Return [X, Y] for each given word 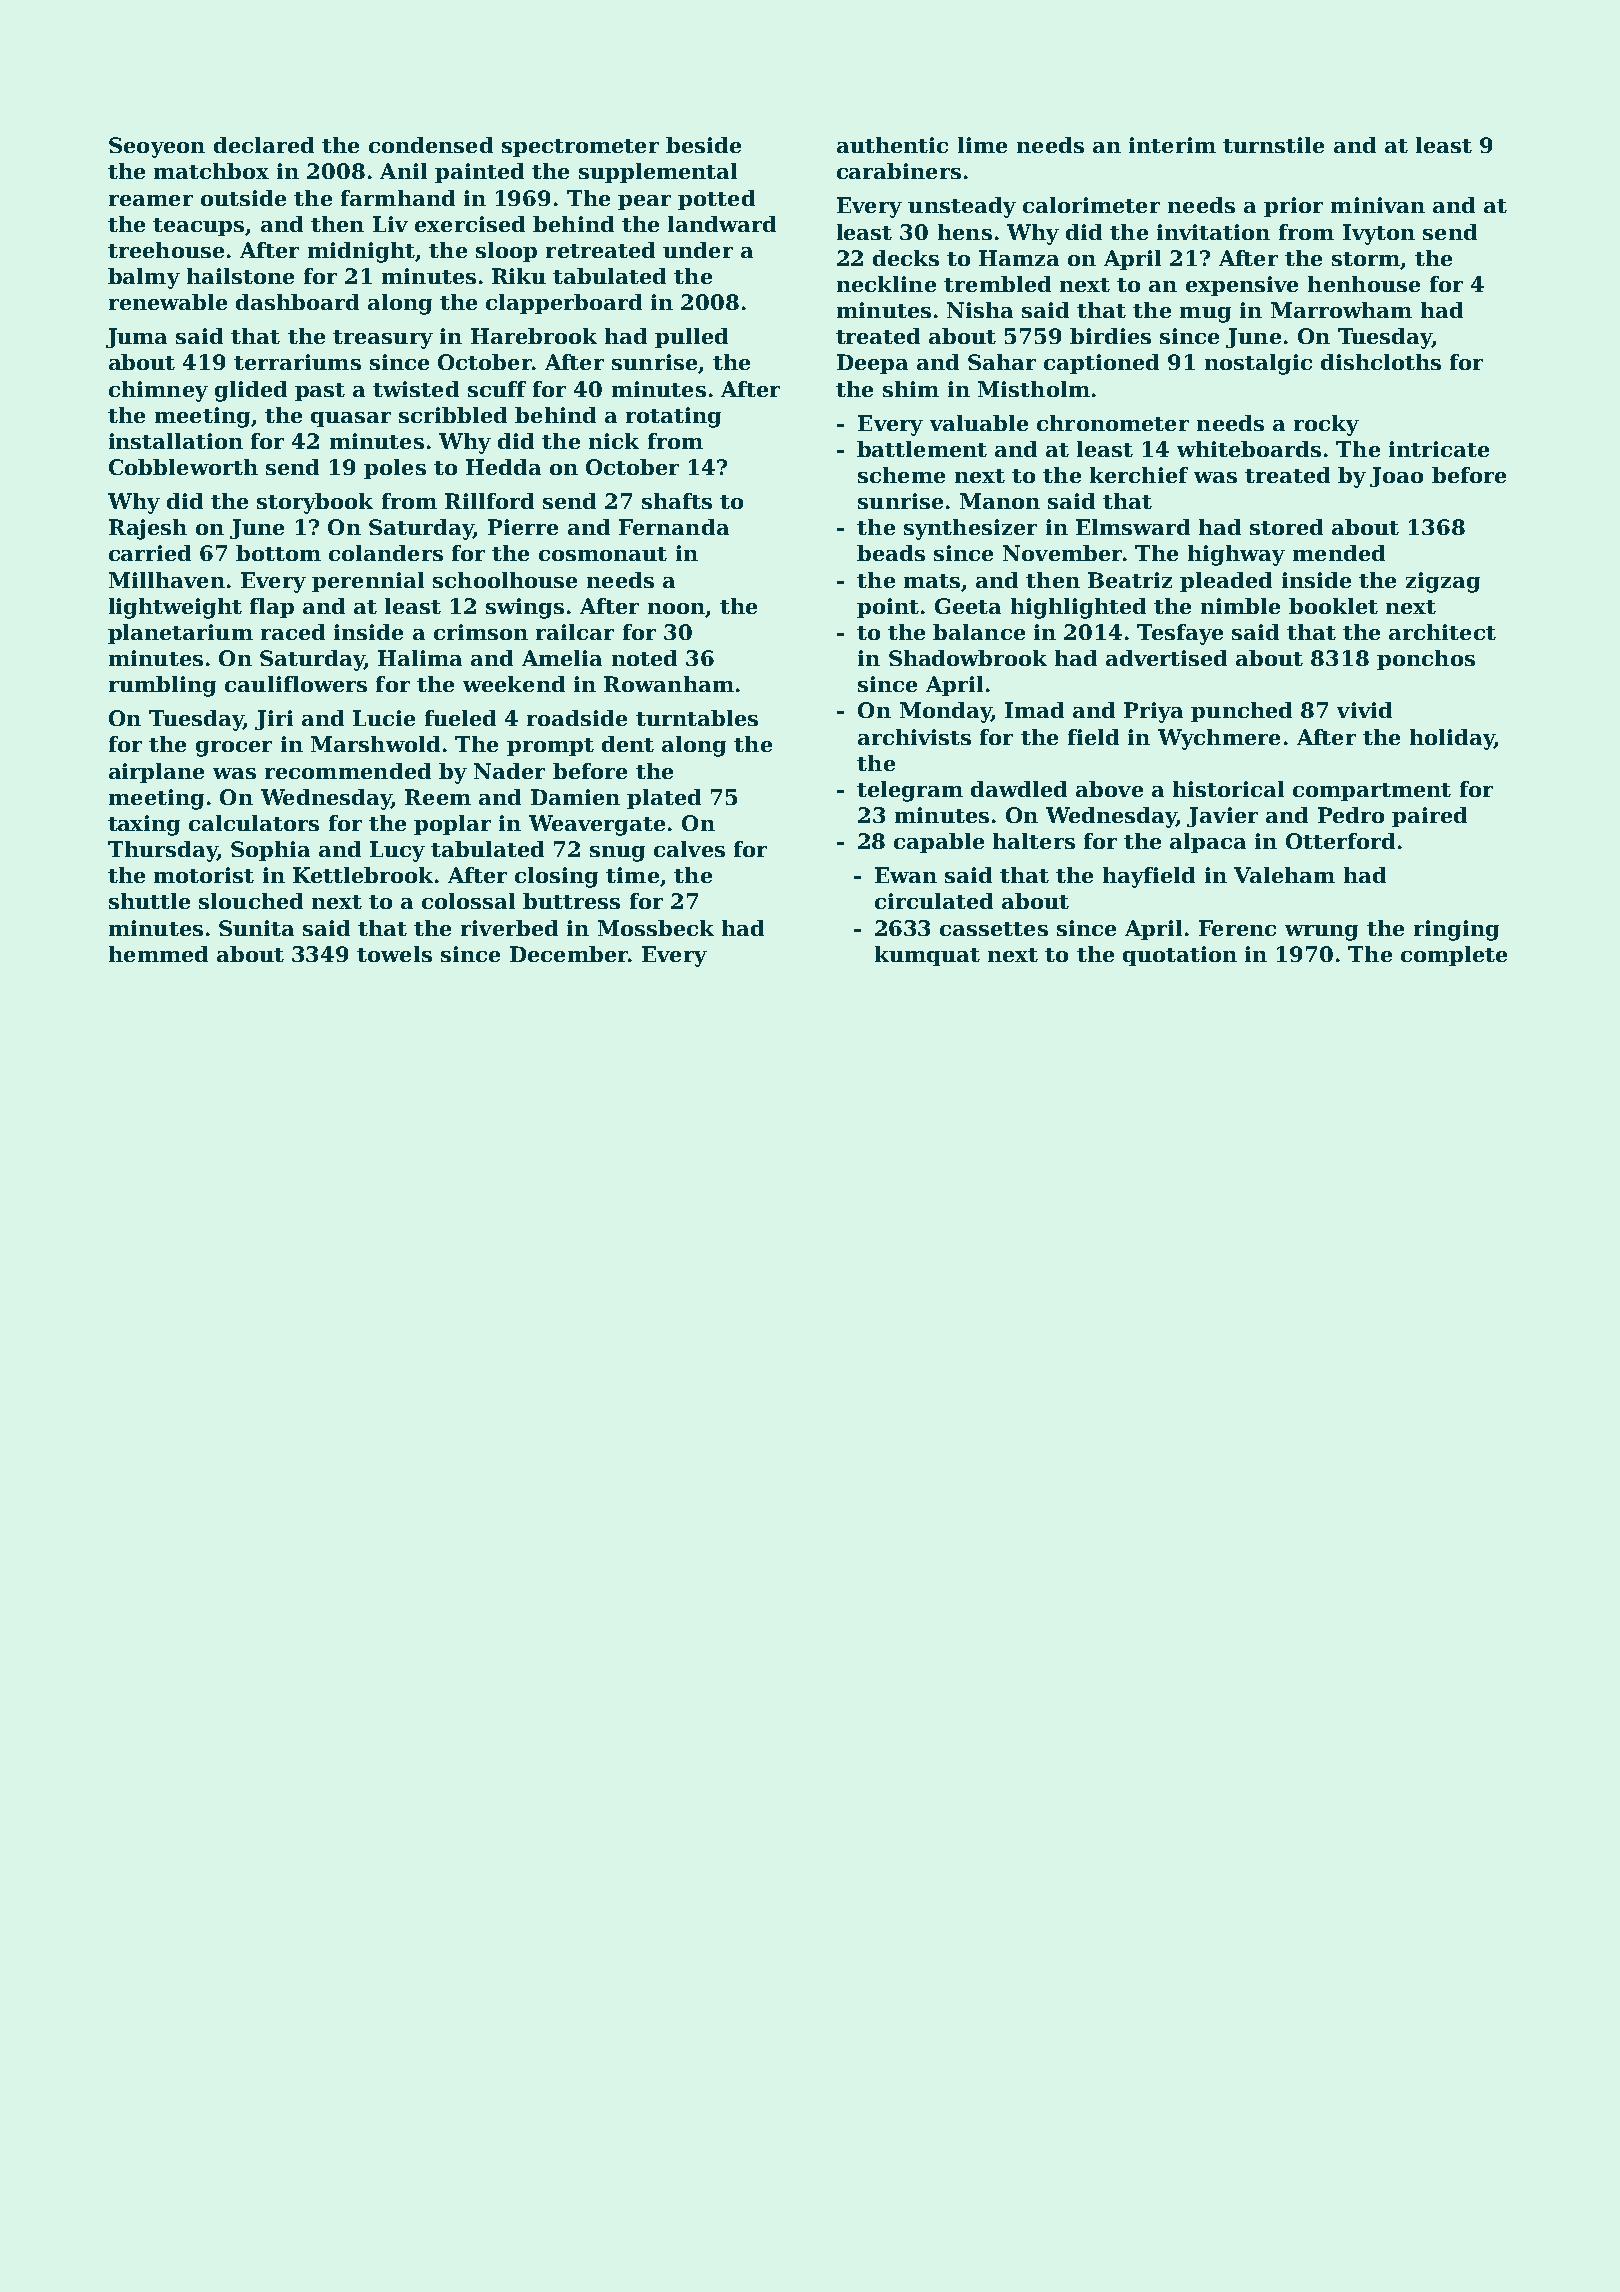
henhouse [1364, 284]
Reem [438, 797]
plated [664, 799]
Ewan [906, 875]
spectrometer [580, 148]
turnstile [1273, 145]
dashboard [297, 302]
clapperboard [564, 304]
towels [394, 954]
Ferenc [1237, 928]
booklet [1333, 606]
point [888, 608]
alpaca [1208, 843]
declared [264, 145]
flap [272, 608]
